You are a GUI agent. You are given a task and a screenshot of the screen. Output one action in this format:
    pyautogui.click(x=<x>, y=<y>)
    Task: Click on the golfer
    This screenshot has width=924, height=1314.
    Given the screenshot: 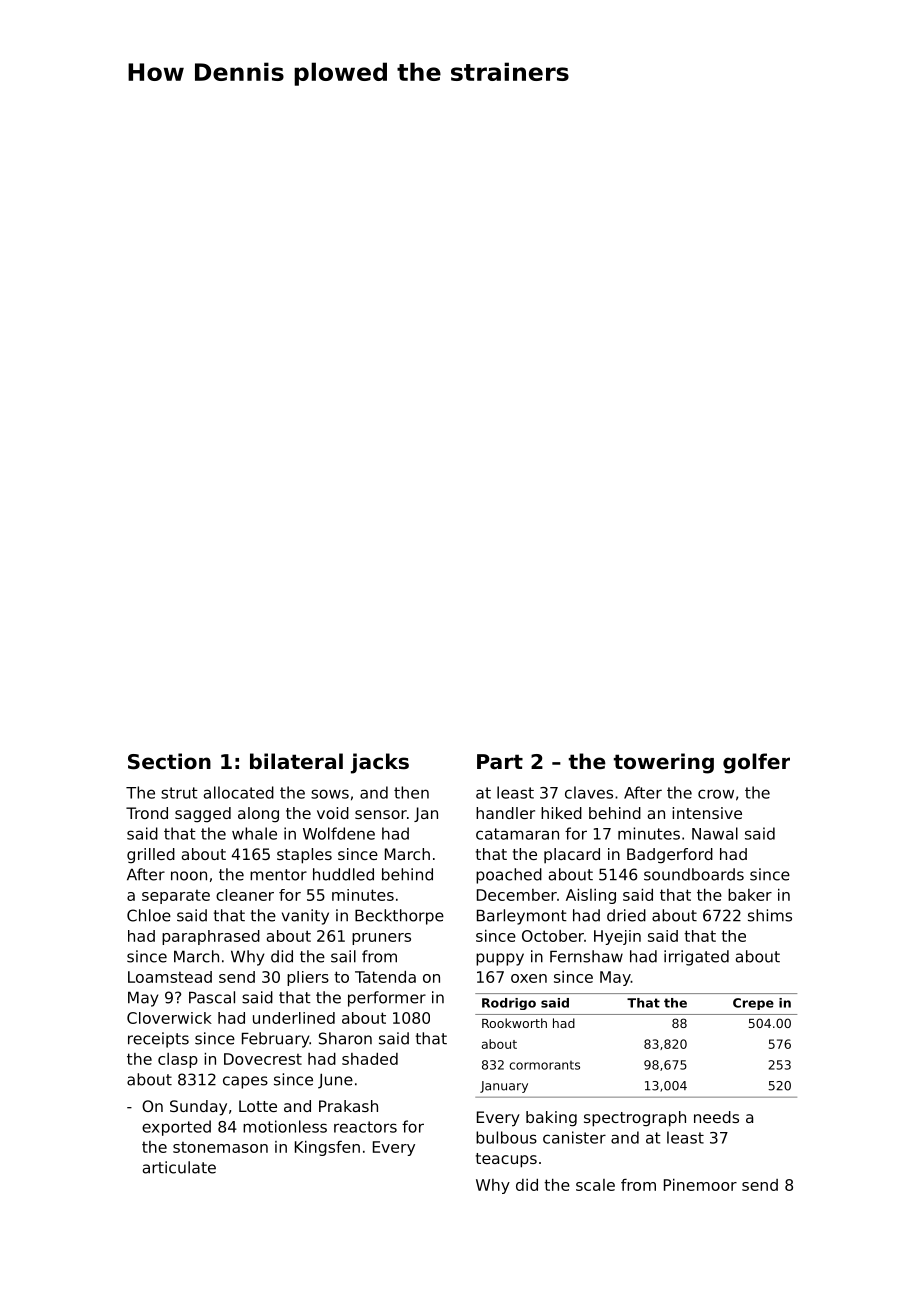 What is the action you would take?
    pyautogui.click(x=756, y=763)
